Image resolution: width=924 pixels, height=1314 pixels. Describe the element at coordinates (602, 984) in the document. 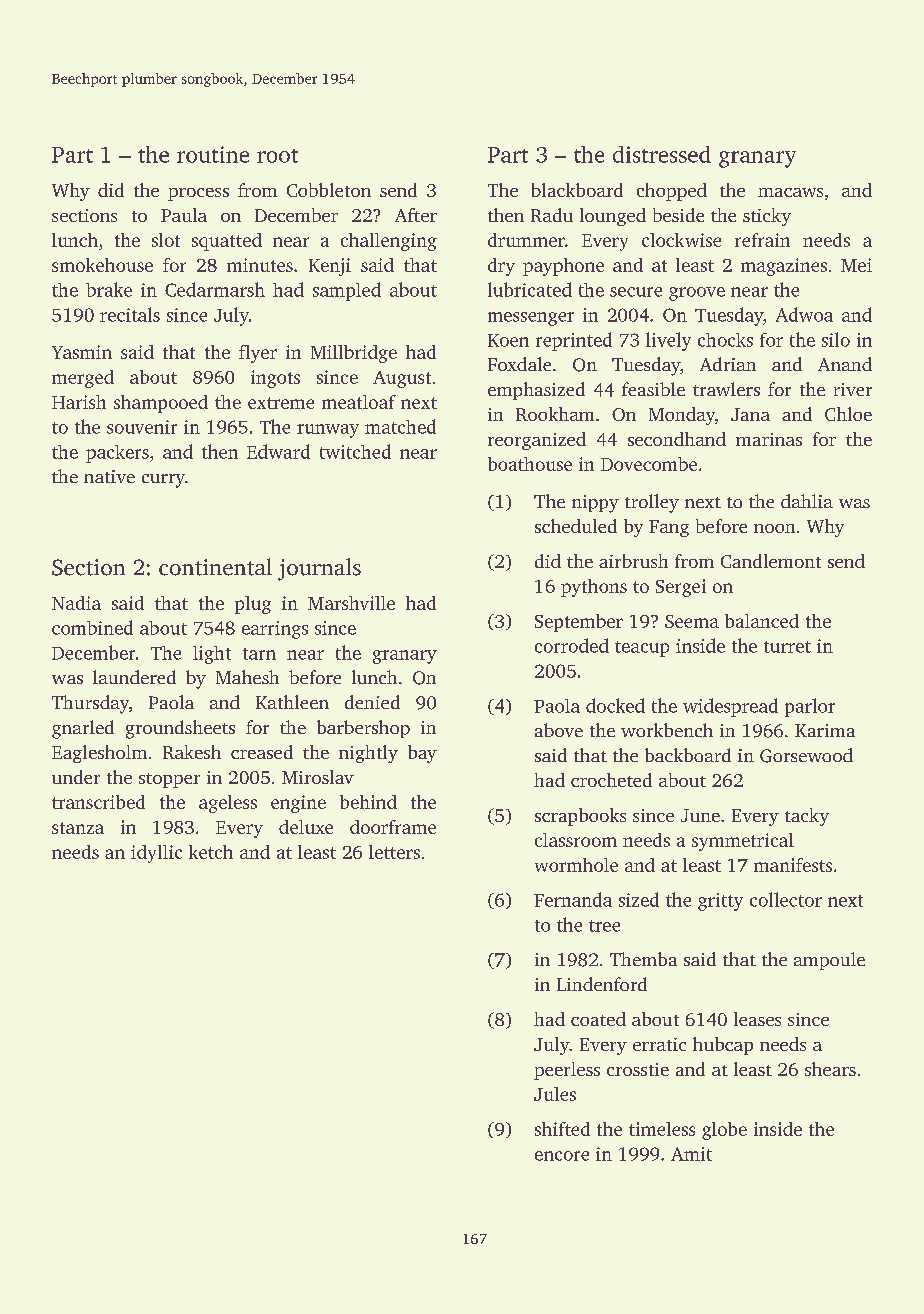

I see `Lindenford` at that location.
